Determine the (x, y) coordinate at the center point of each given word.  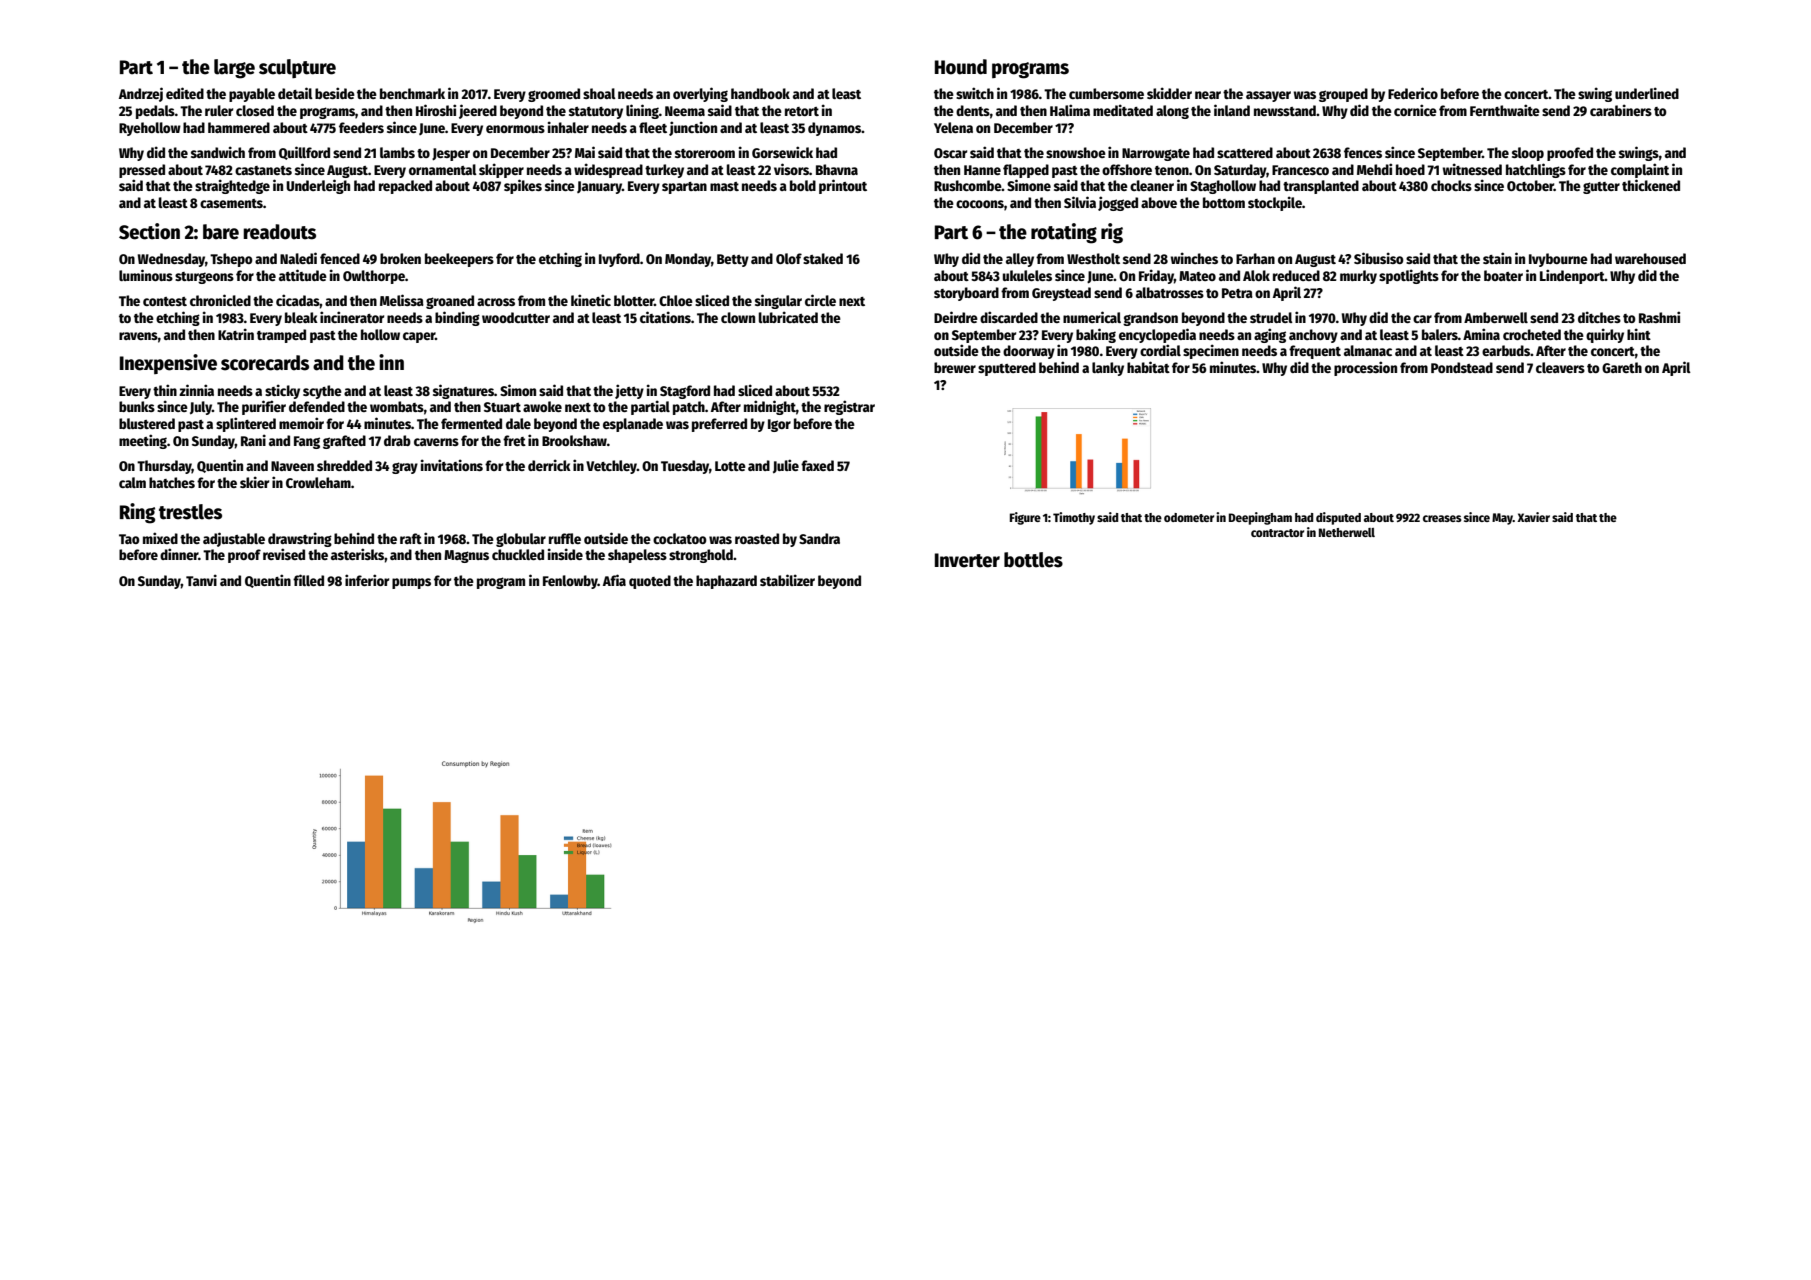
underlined (1647, 93)
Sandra (819, 538)
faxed (817, 465)
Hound (961, 67)
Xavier (1533, 517)
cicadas (298, 300)
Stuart (502, 407)
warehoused (1650, 258)
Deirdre (956, 317)
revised (284, 554)
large (234, 69)
